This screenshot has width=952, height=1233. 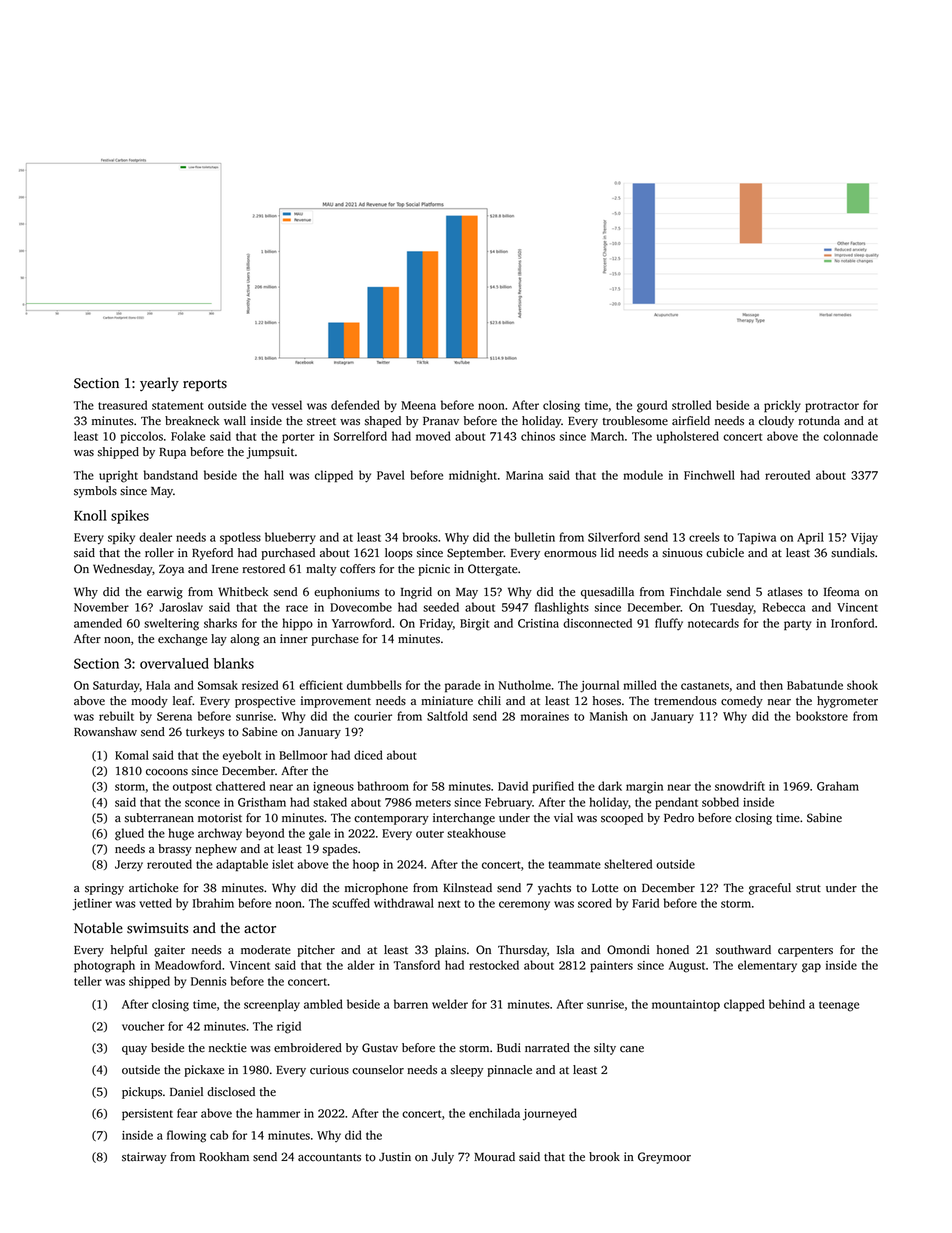 What do you see at coordinates (611, 966) in the screenshot?
I see `painters` at bounding box center [611, 966].
